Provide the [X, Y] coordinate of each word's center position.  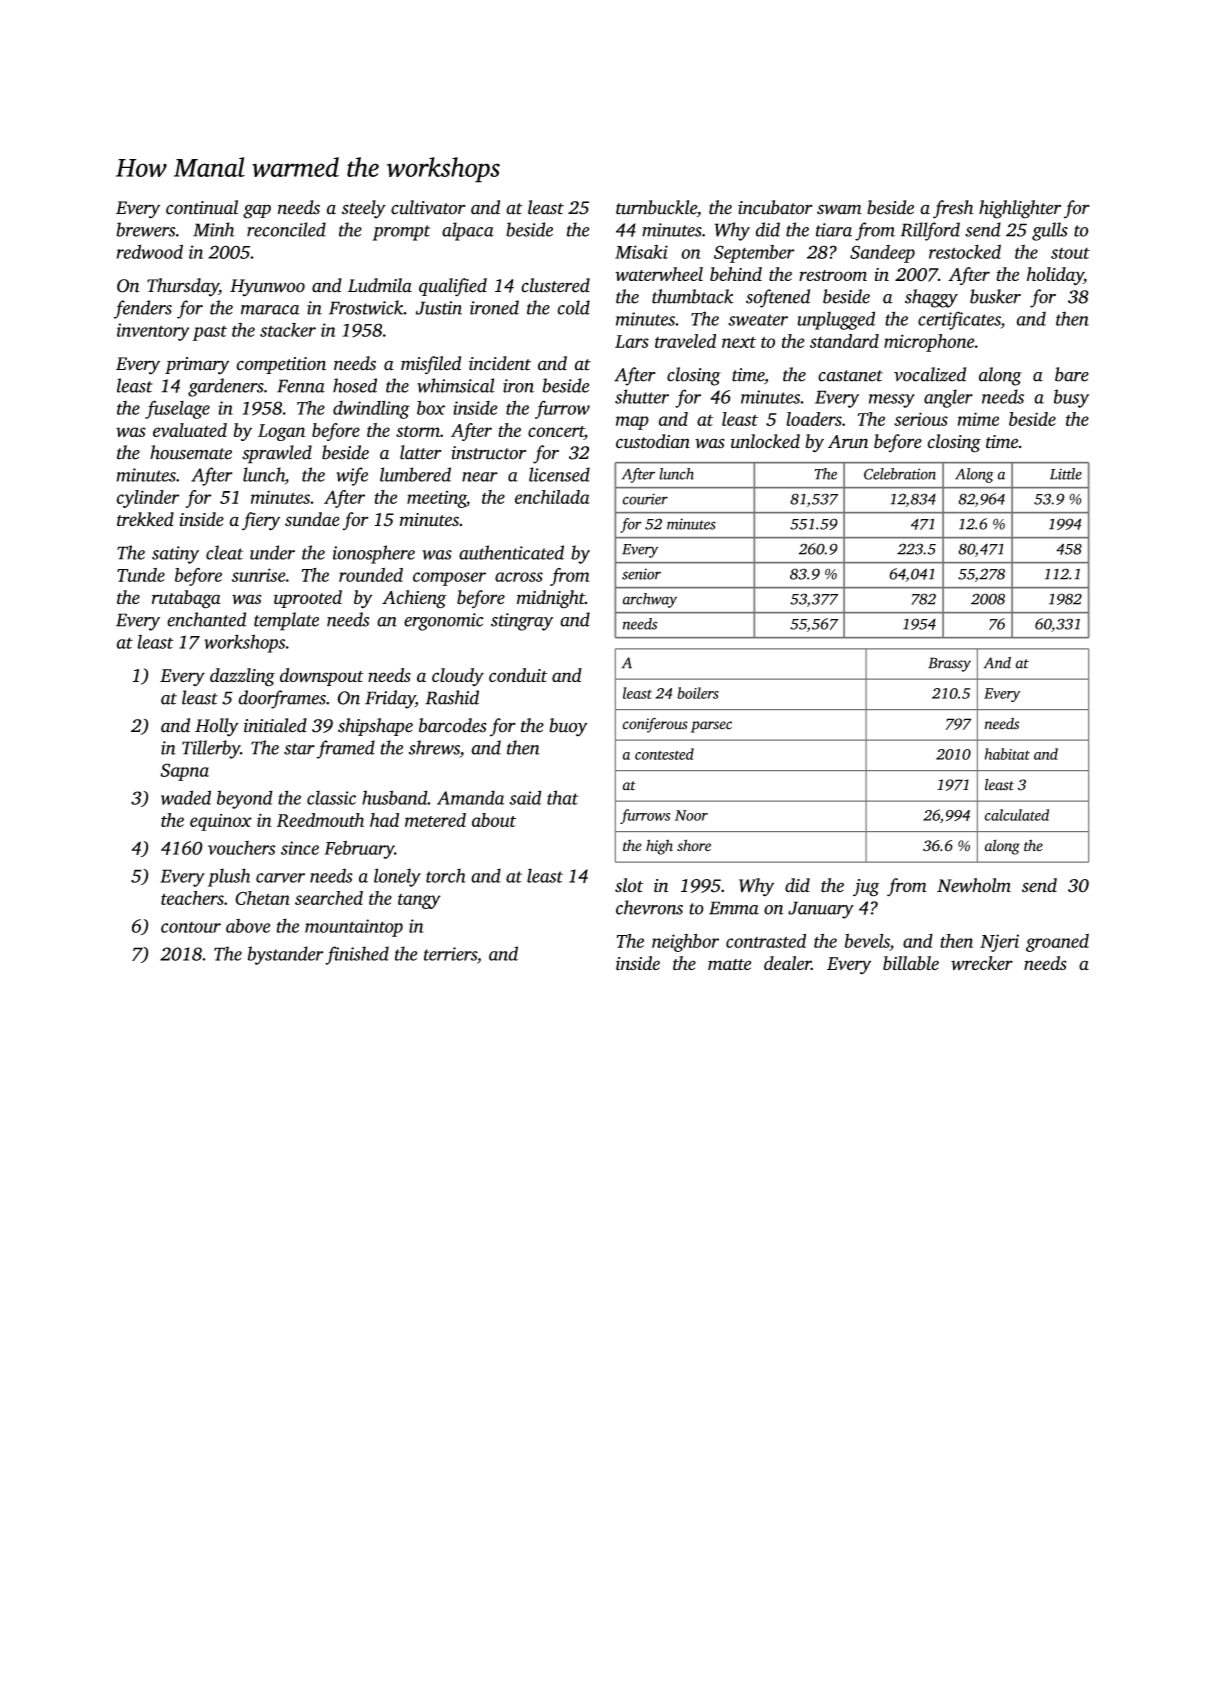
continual [202, 207]
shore [694, 845]
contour [191, 927]
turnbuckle [656, 207]
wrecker [982, 963]
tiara [834, 230]
